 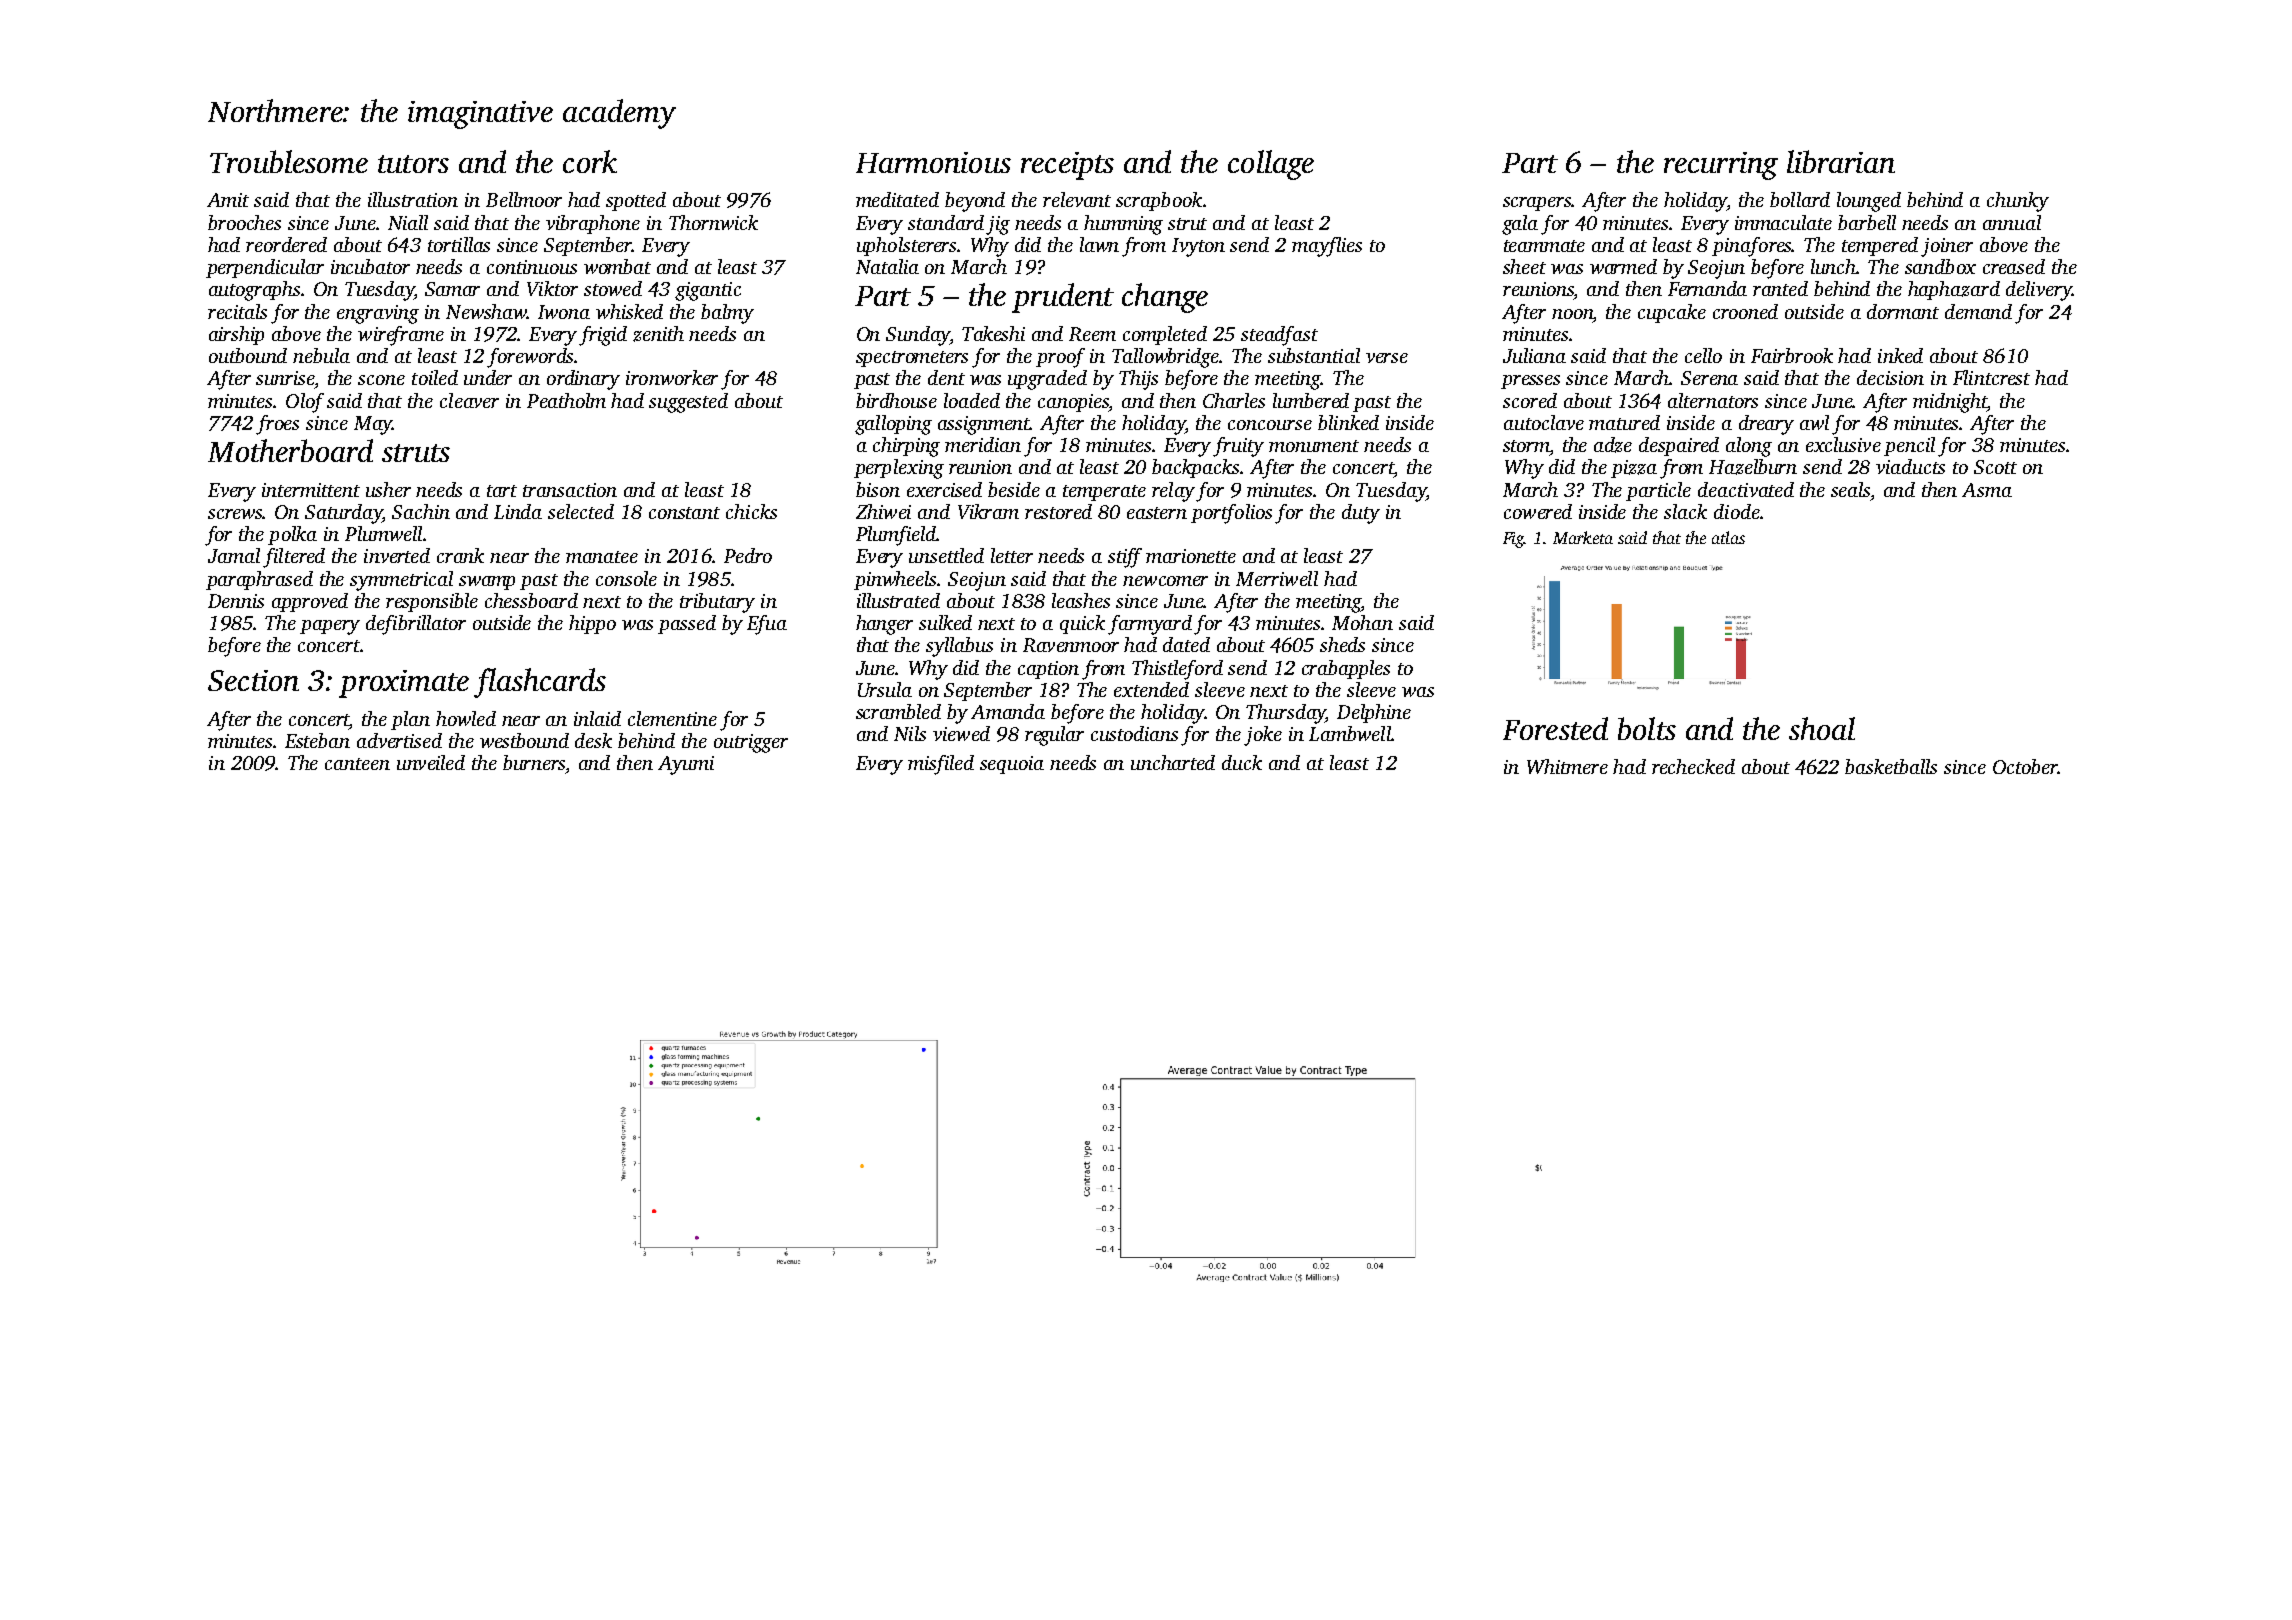 What do you see at coordinates (1165, 298) in the page?
I see `change` at bounding box center [1165, 298].
